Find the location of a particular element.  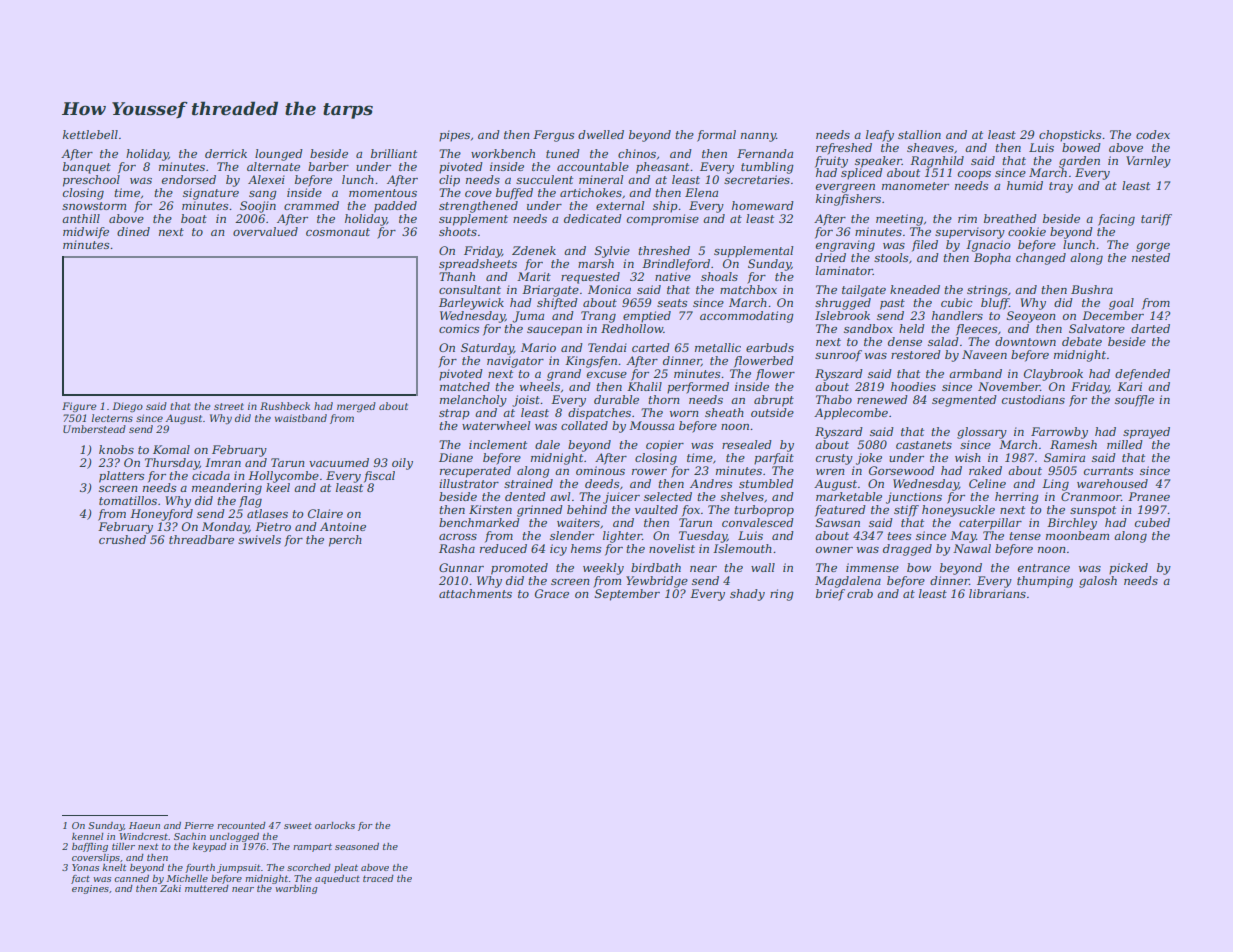

attachments is located at coordinates (475, 593).
